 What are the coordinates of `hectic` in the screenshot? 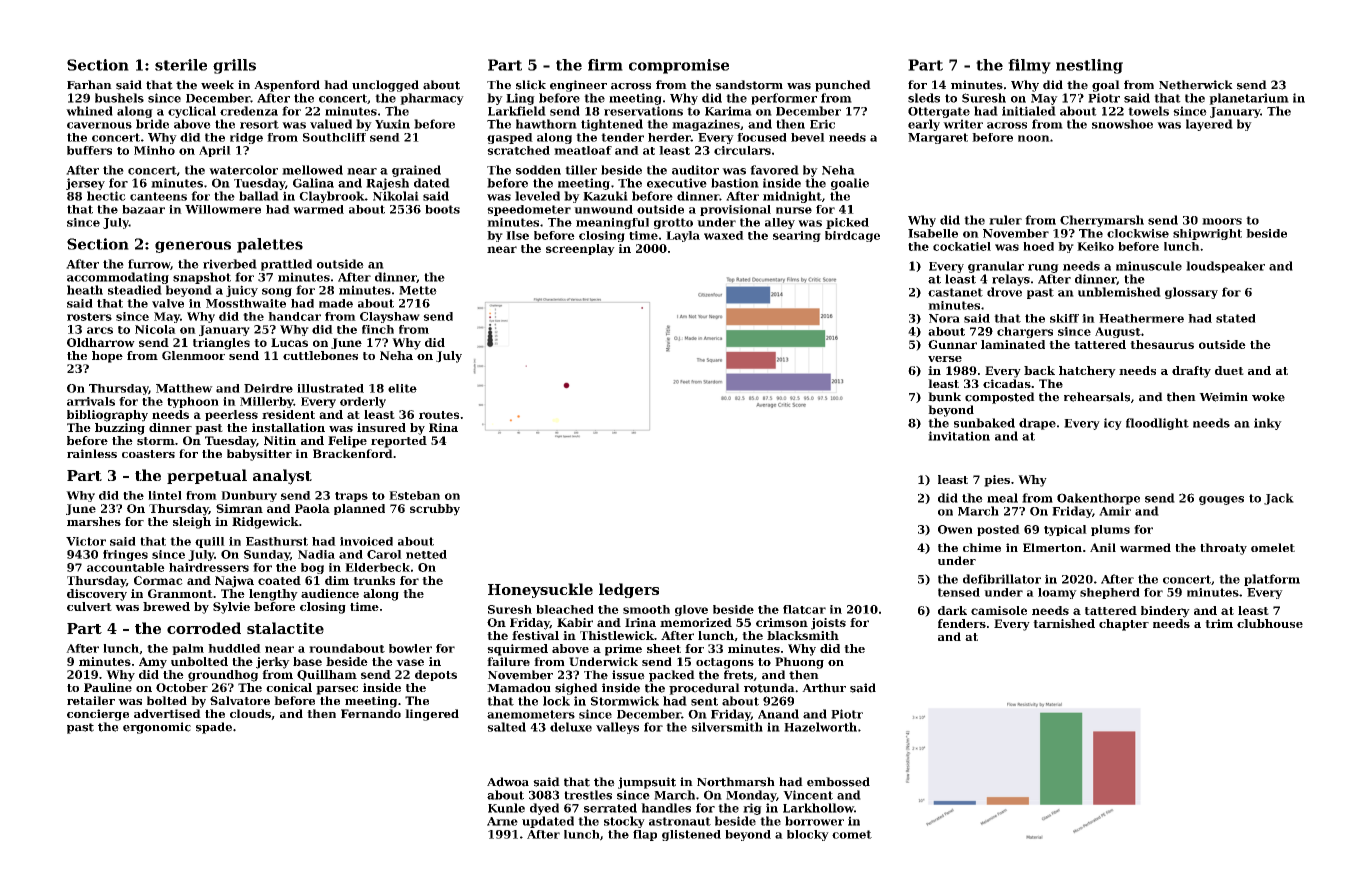 It's located at (106, 196).
